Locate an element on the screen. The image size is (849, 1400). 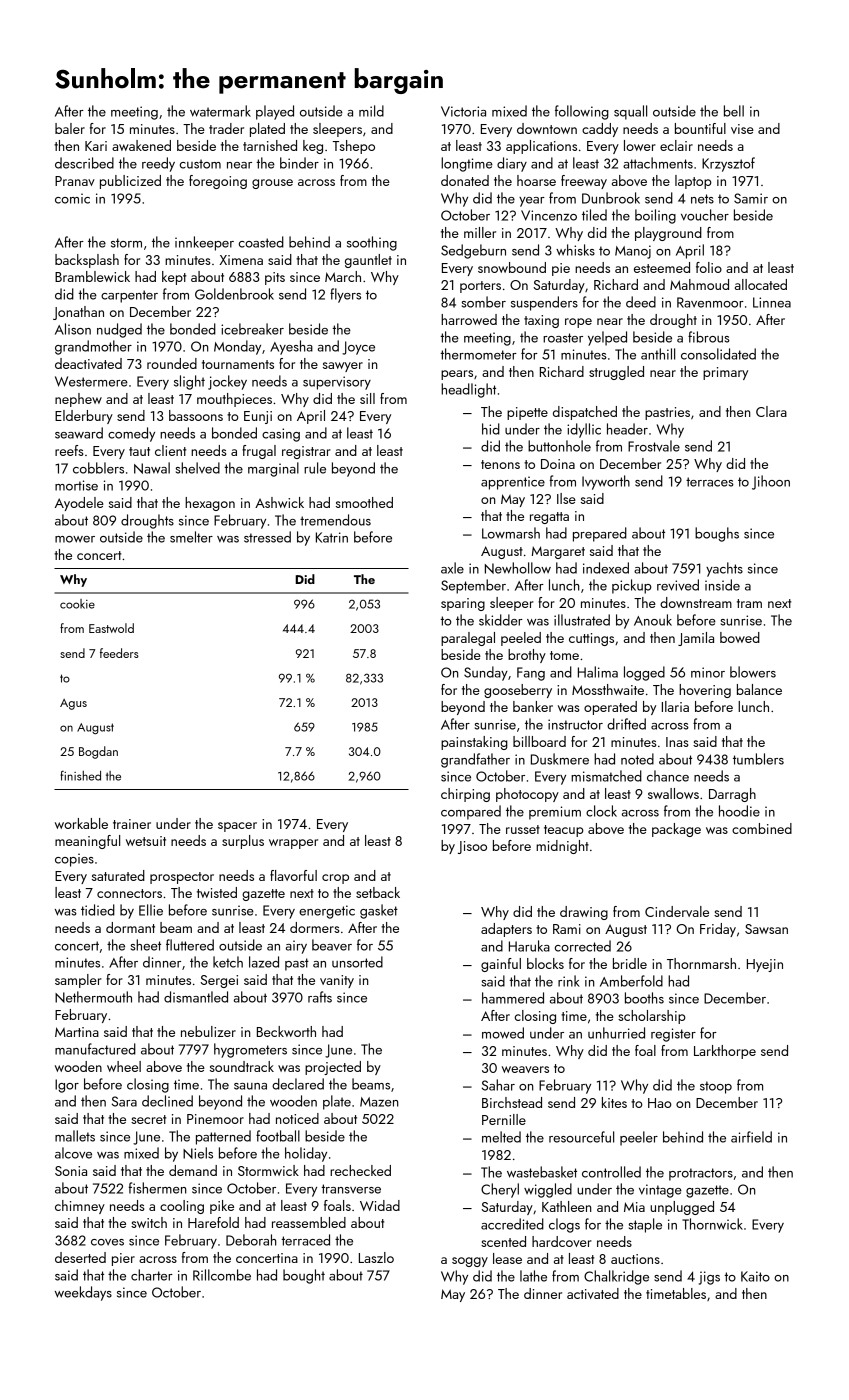
vanity is located at coordinates (337, 981).
